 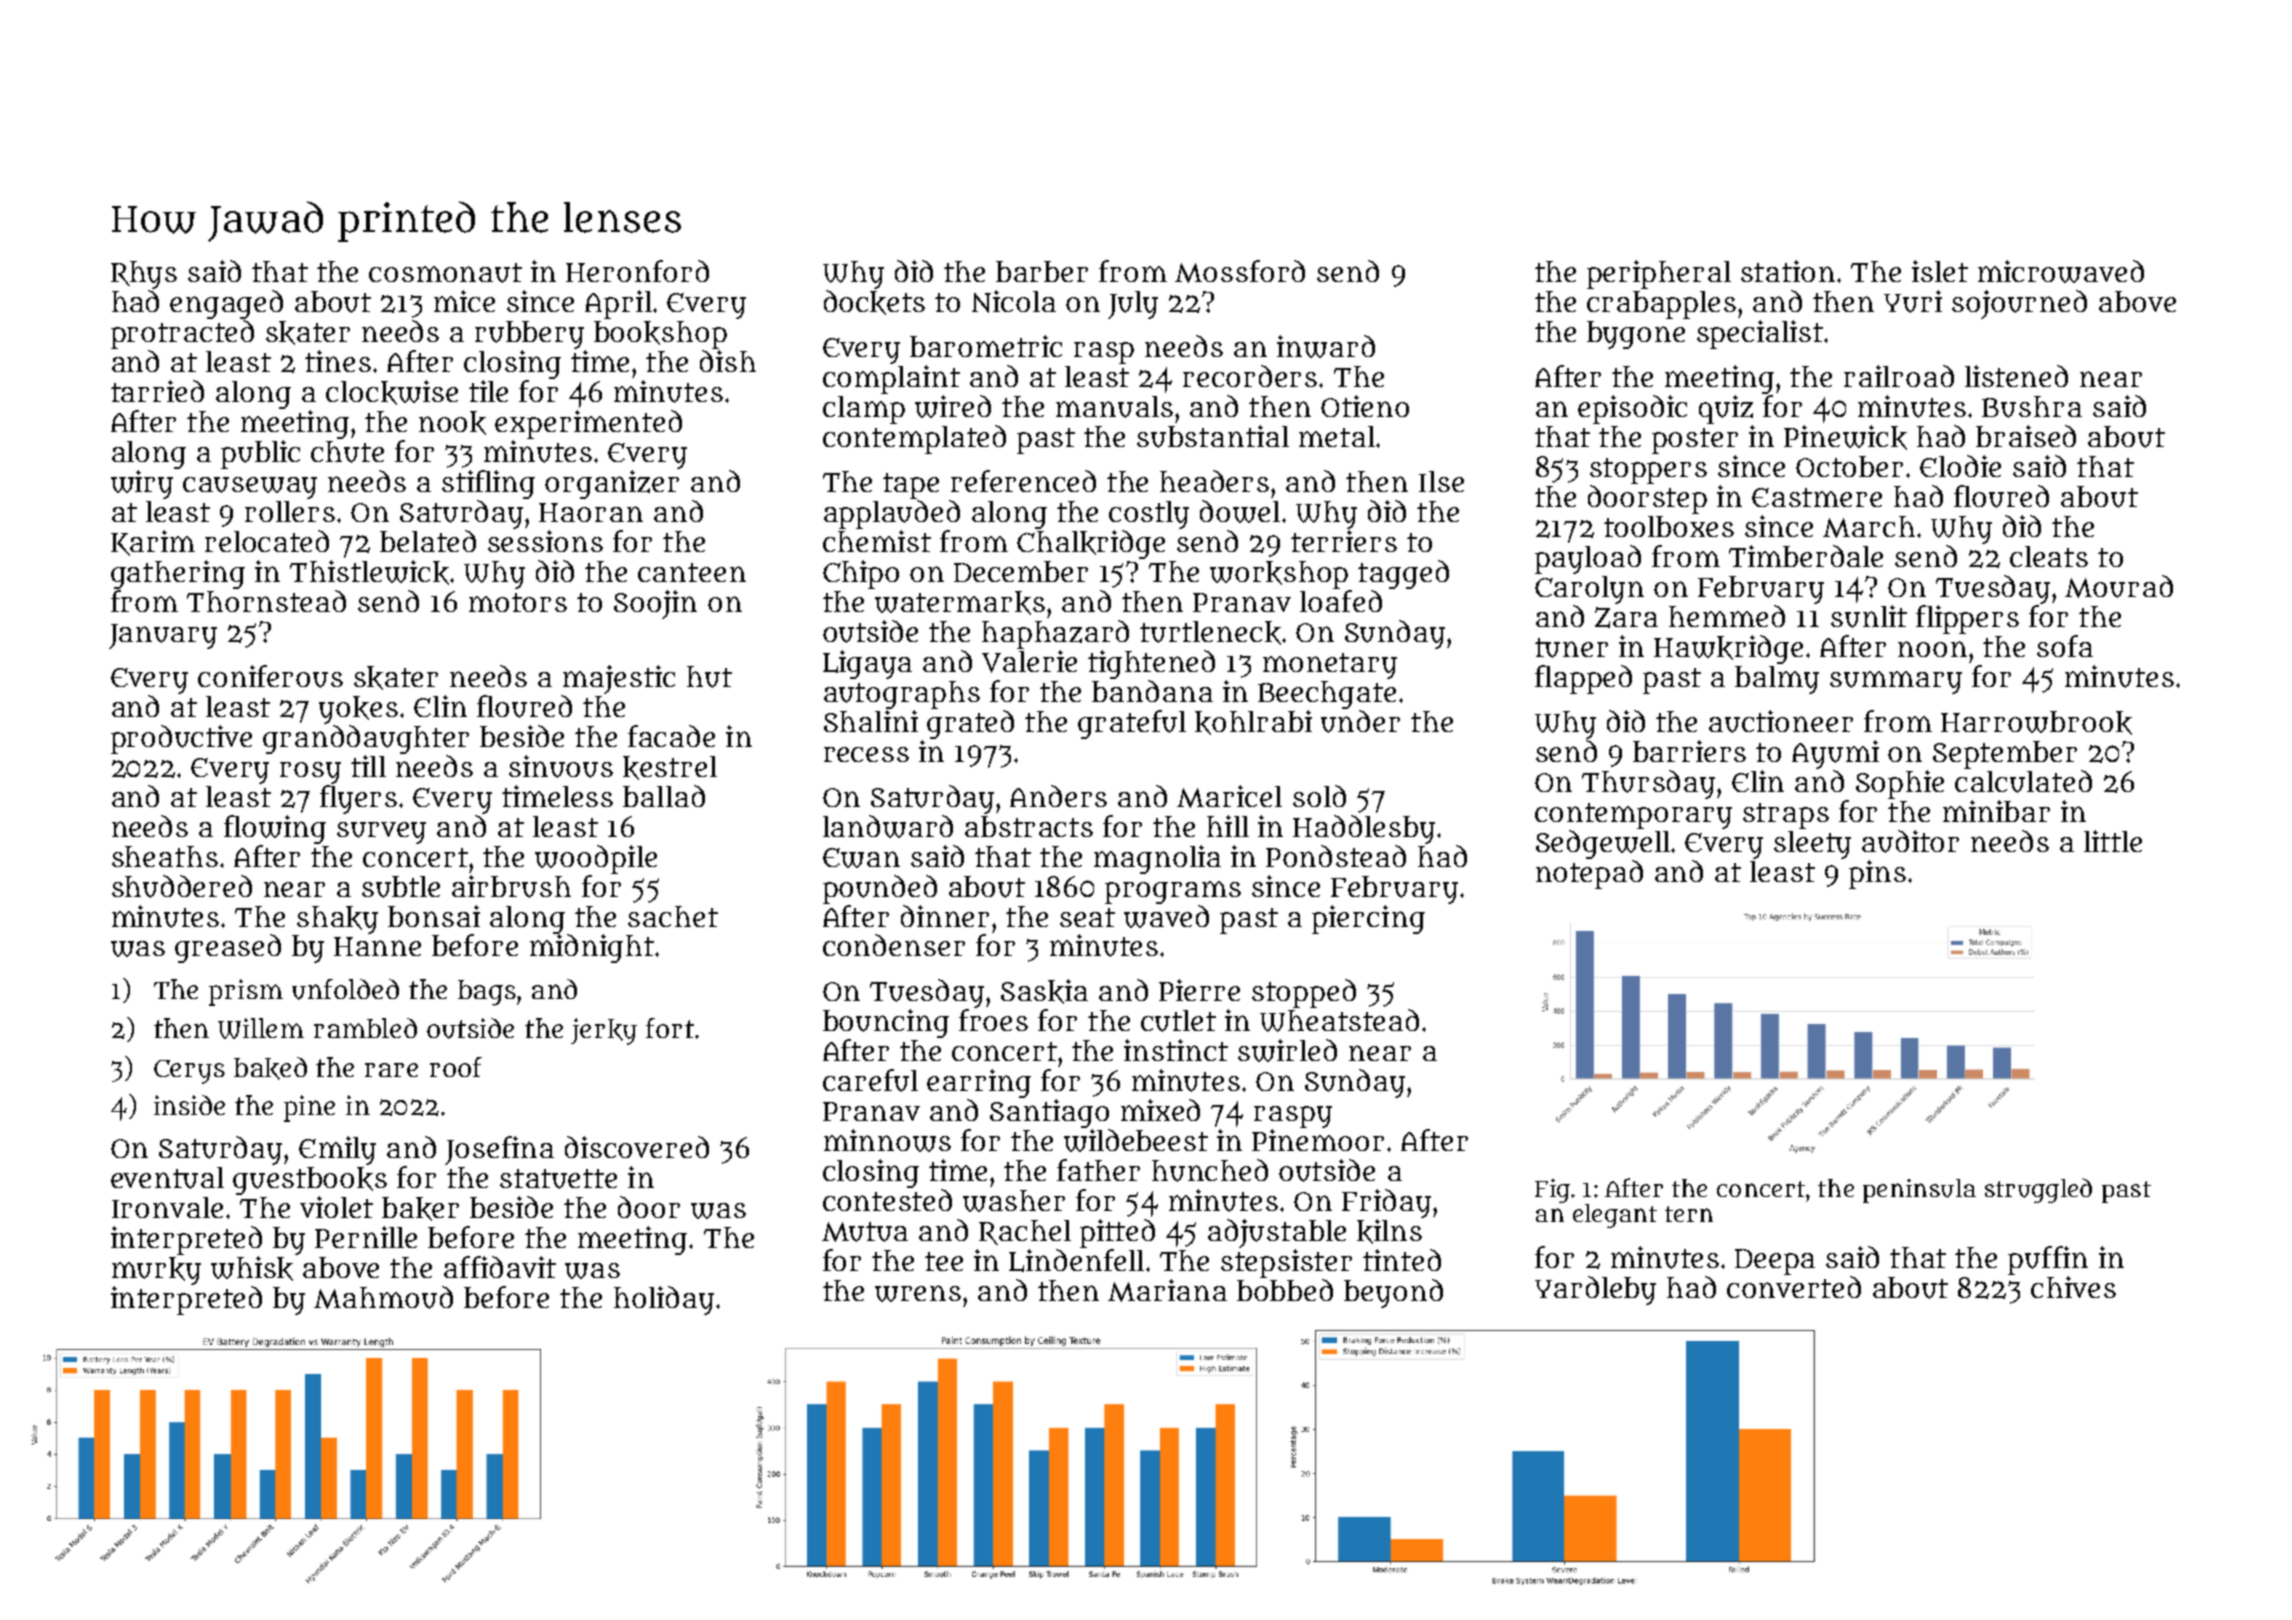 What do you see at coordinates (261, 1028) in the image?
I see `Willem` at bounding box center [261, 1028].
